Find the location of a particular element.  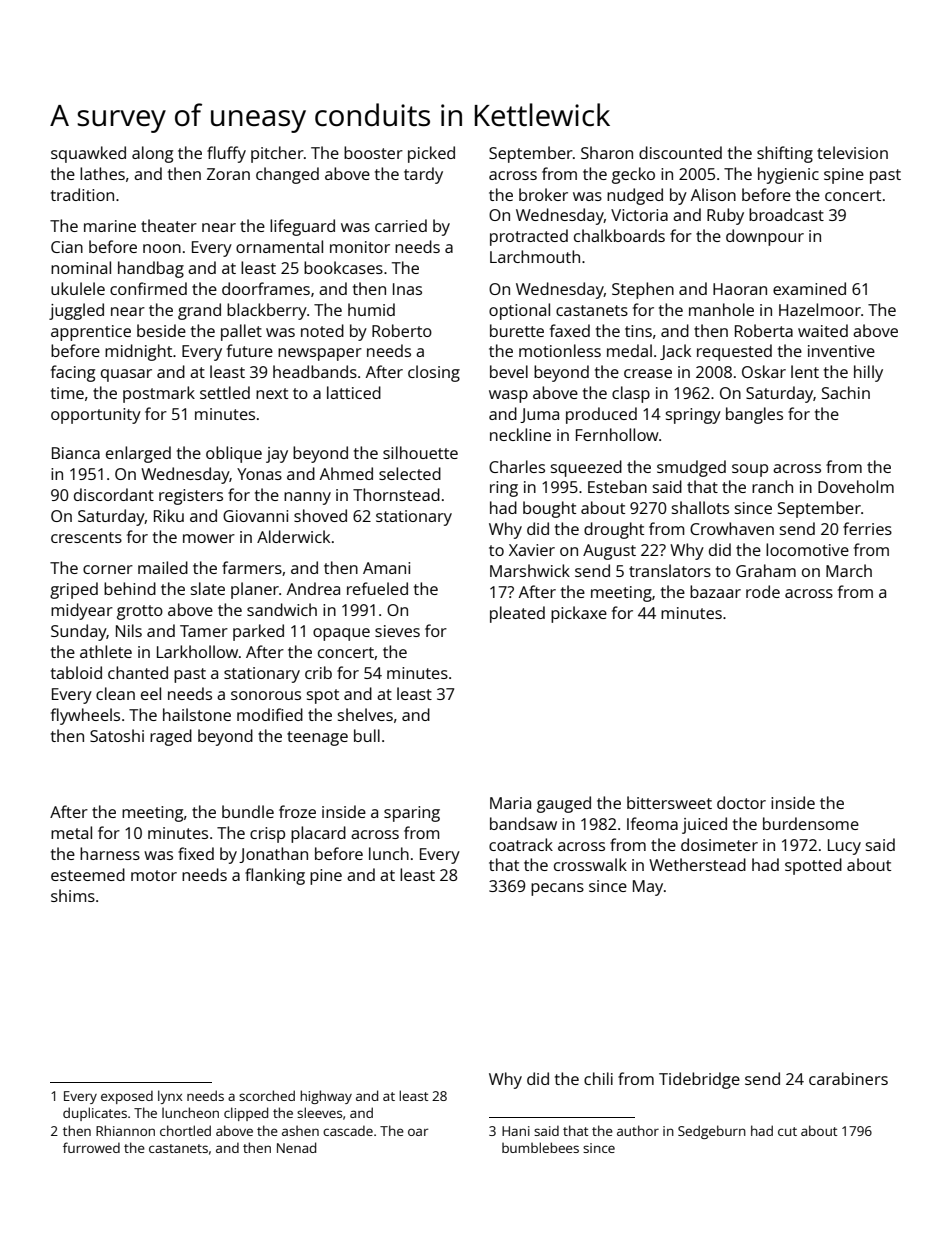

tabloid is located at coordinates (76, 672).
